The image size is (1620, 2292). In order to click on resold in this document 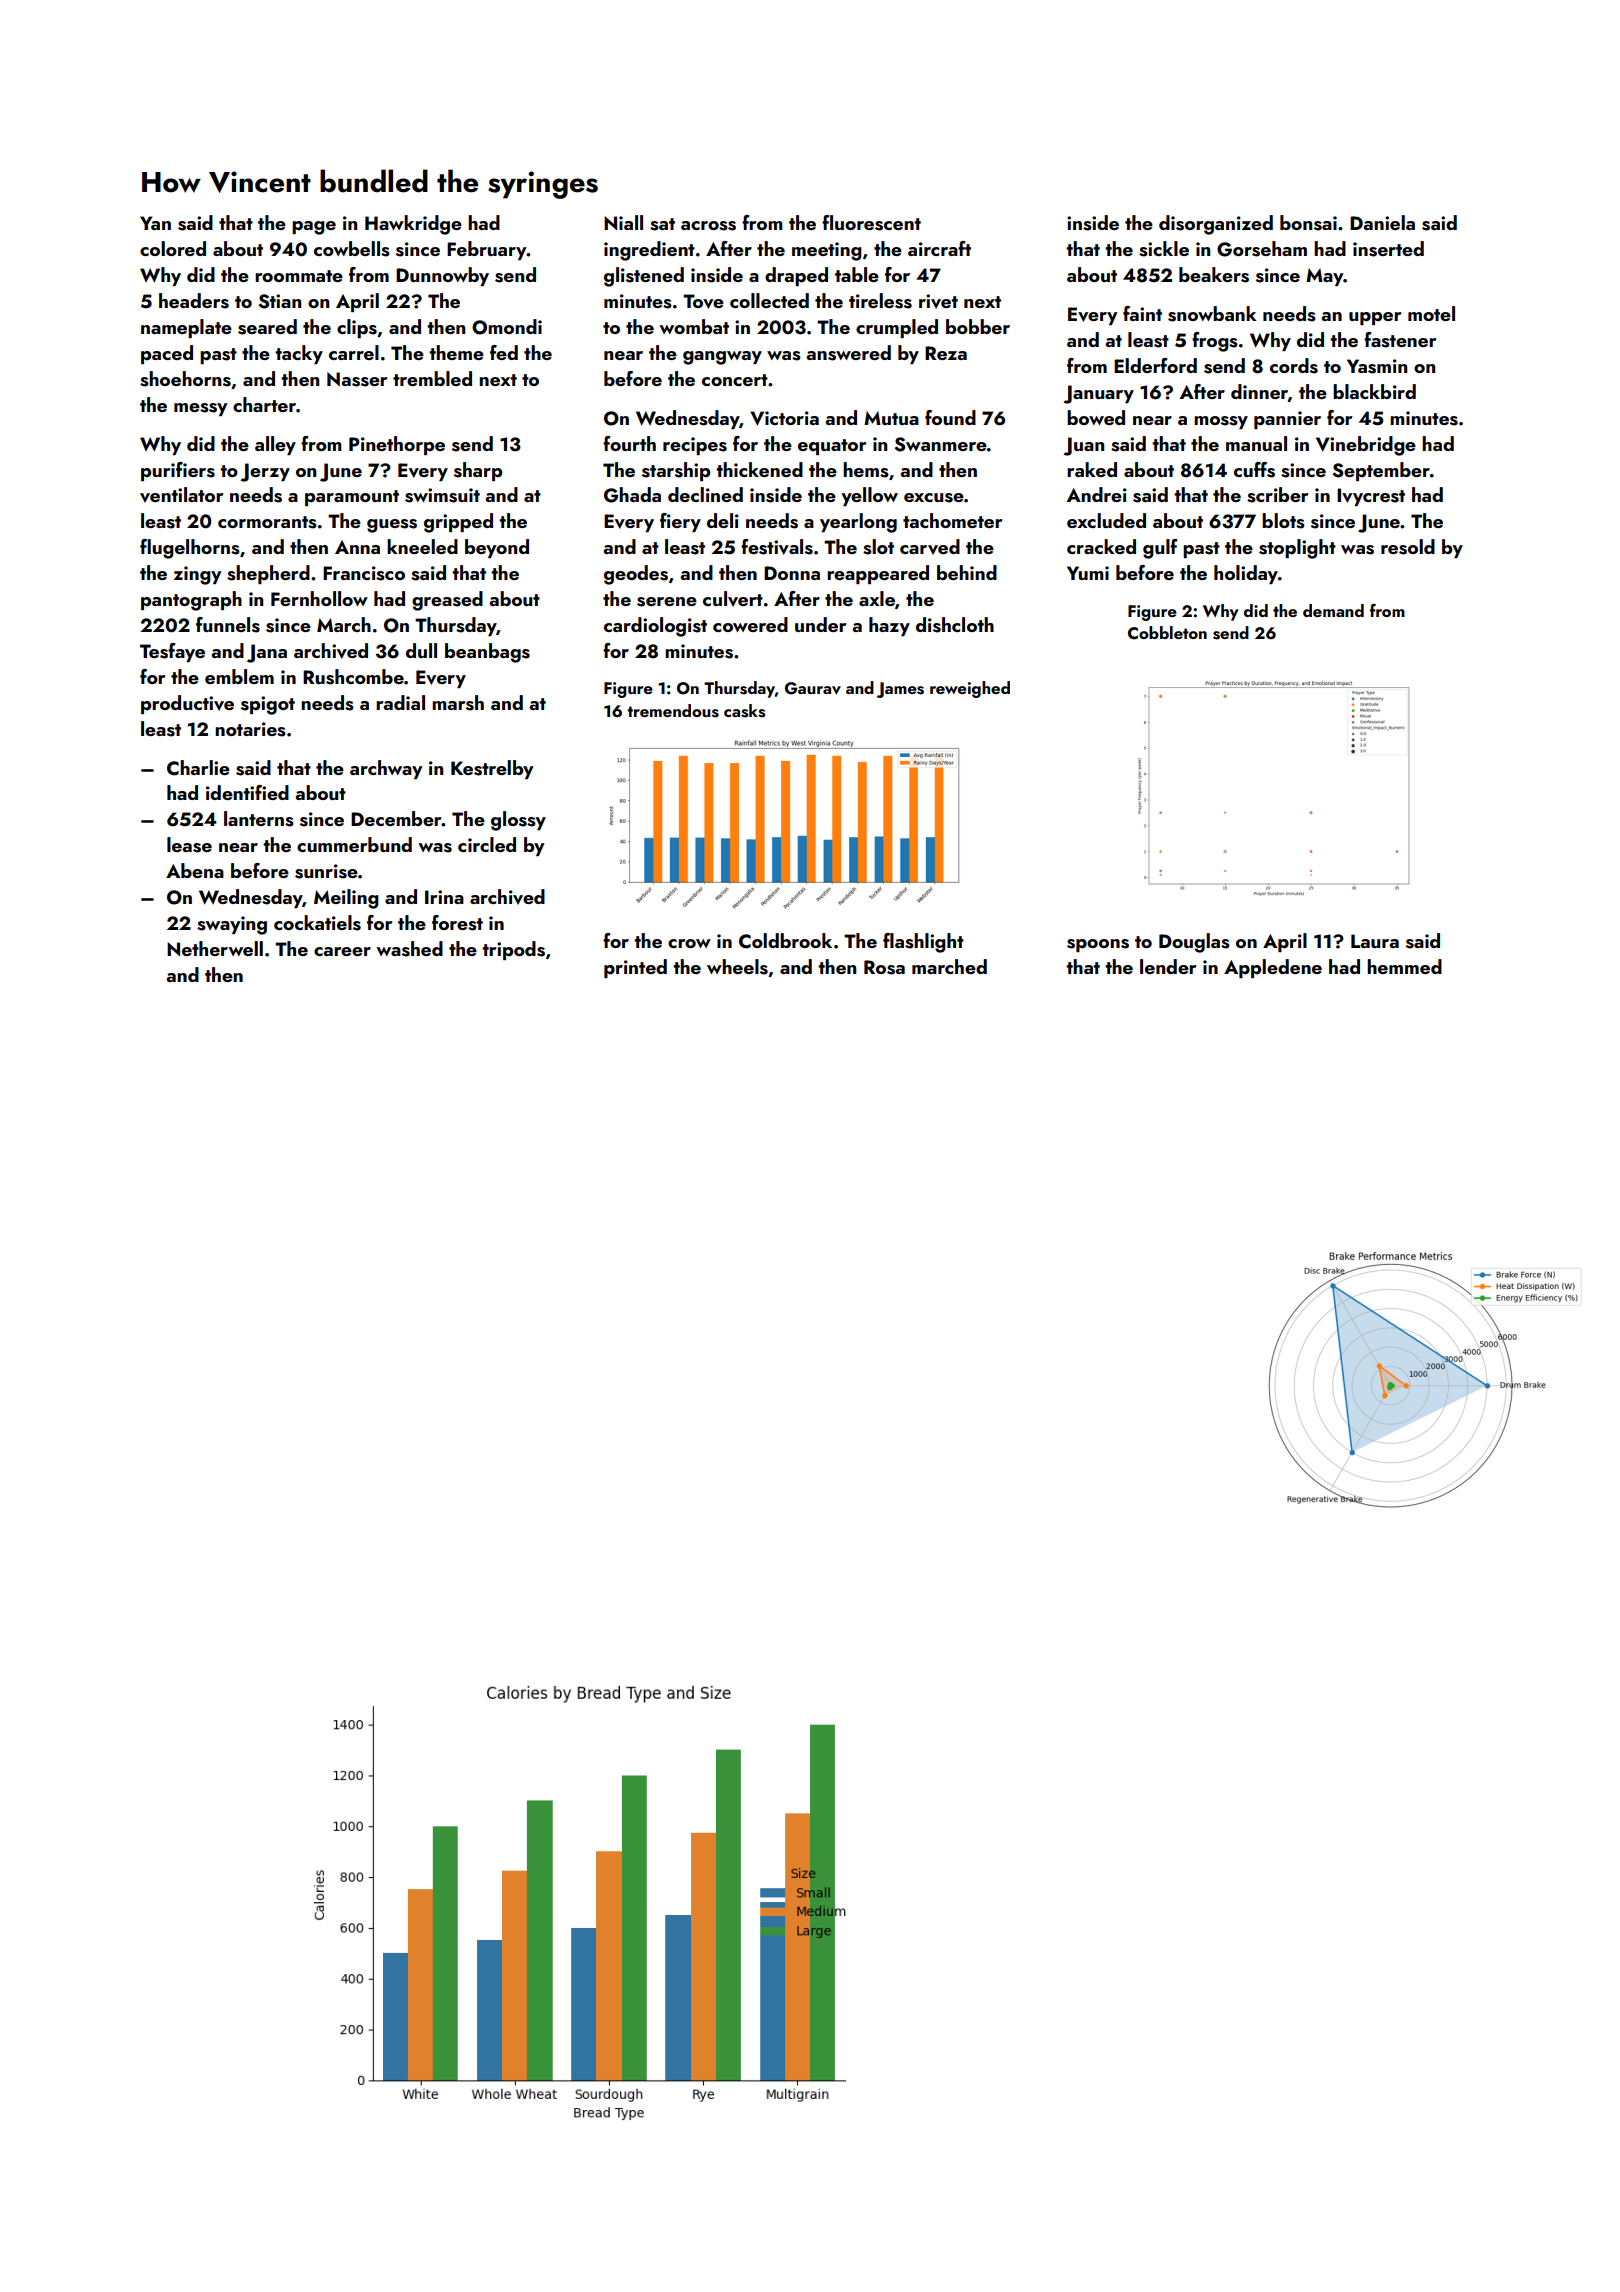, I will do `click(1408, 547)`.
